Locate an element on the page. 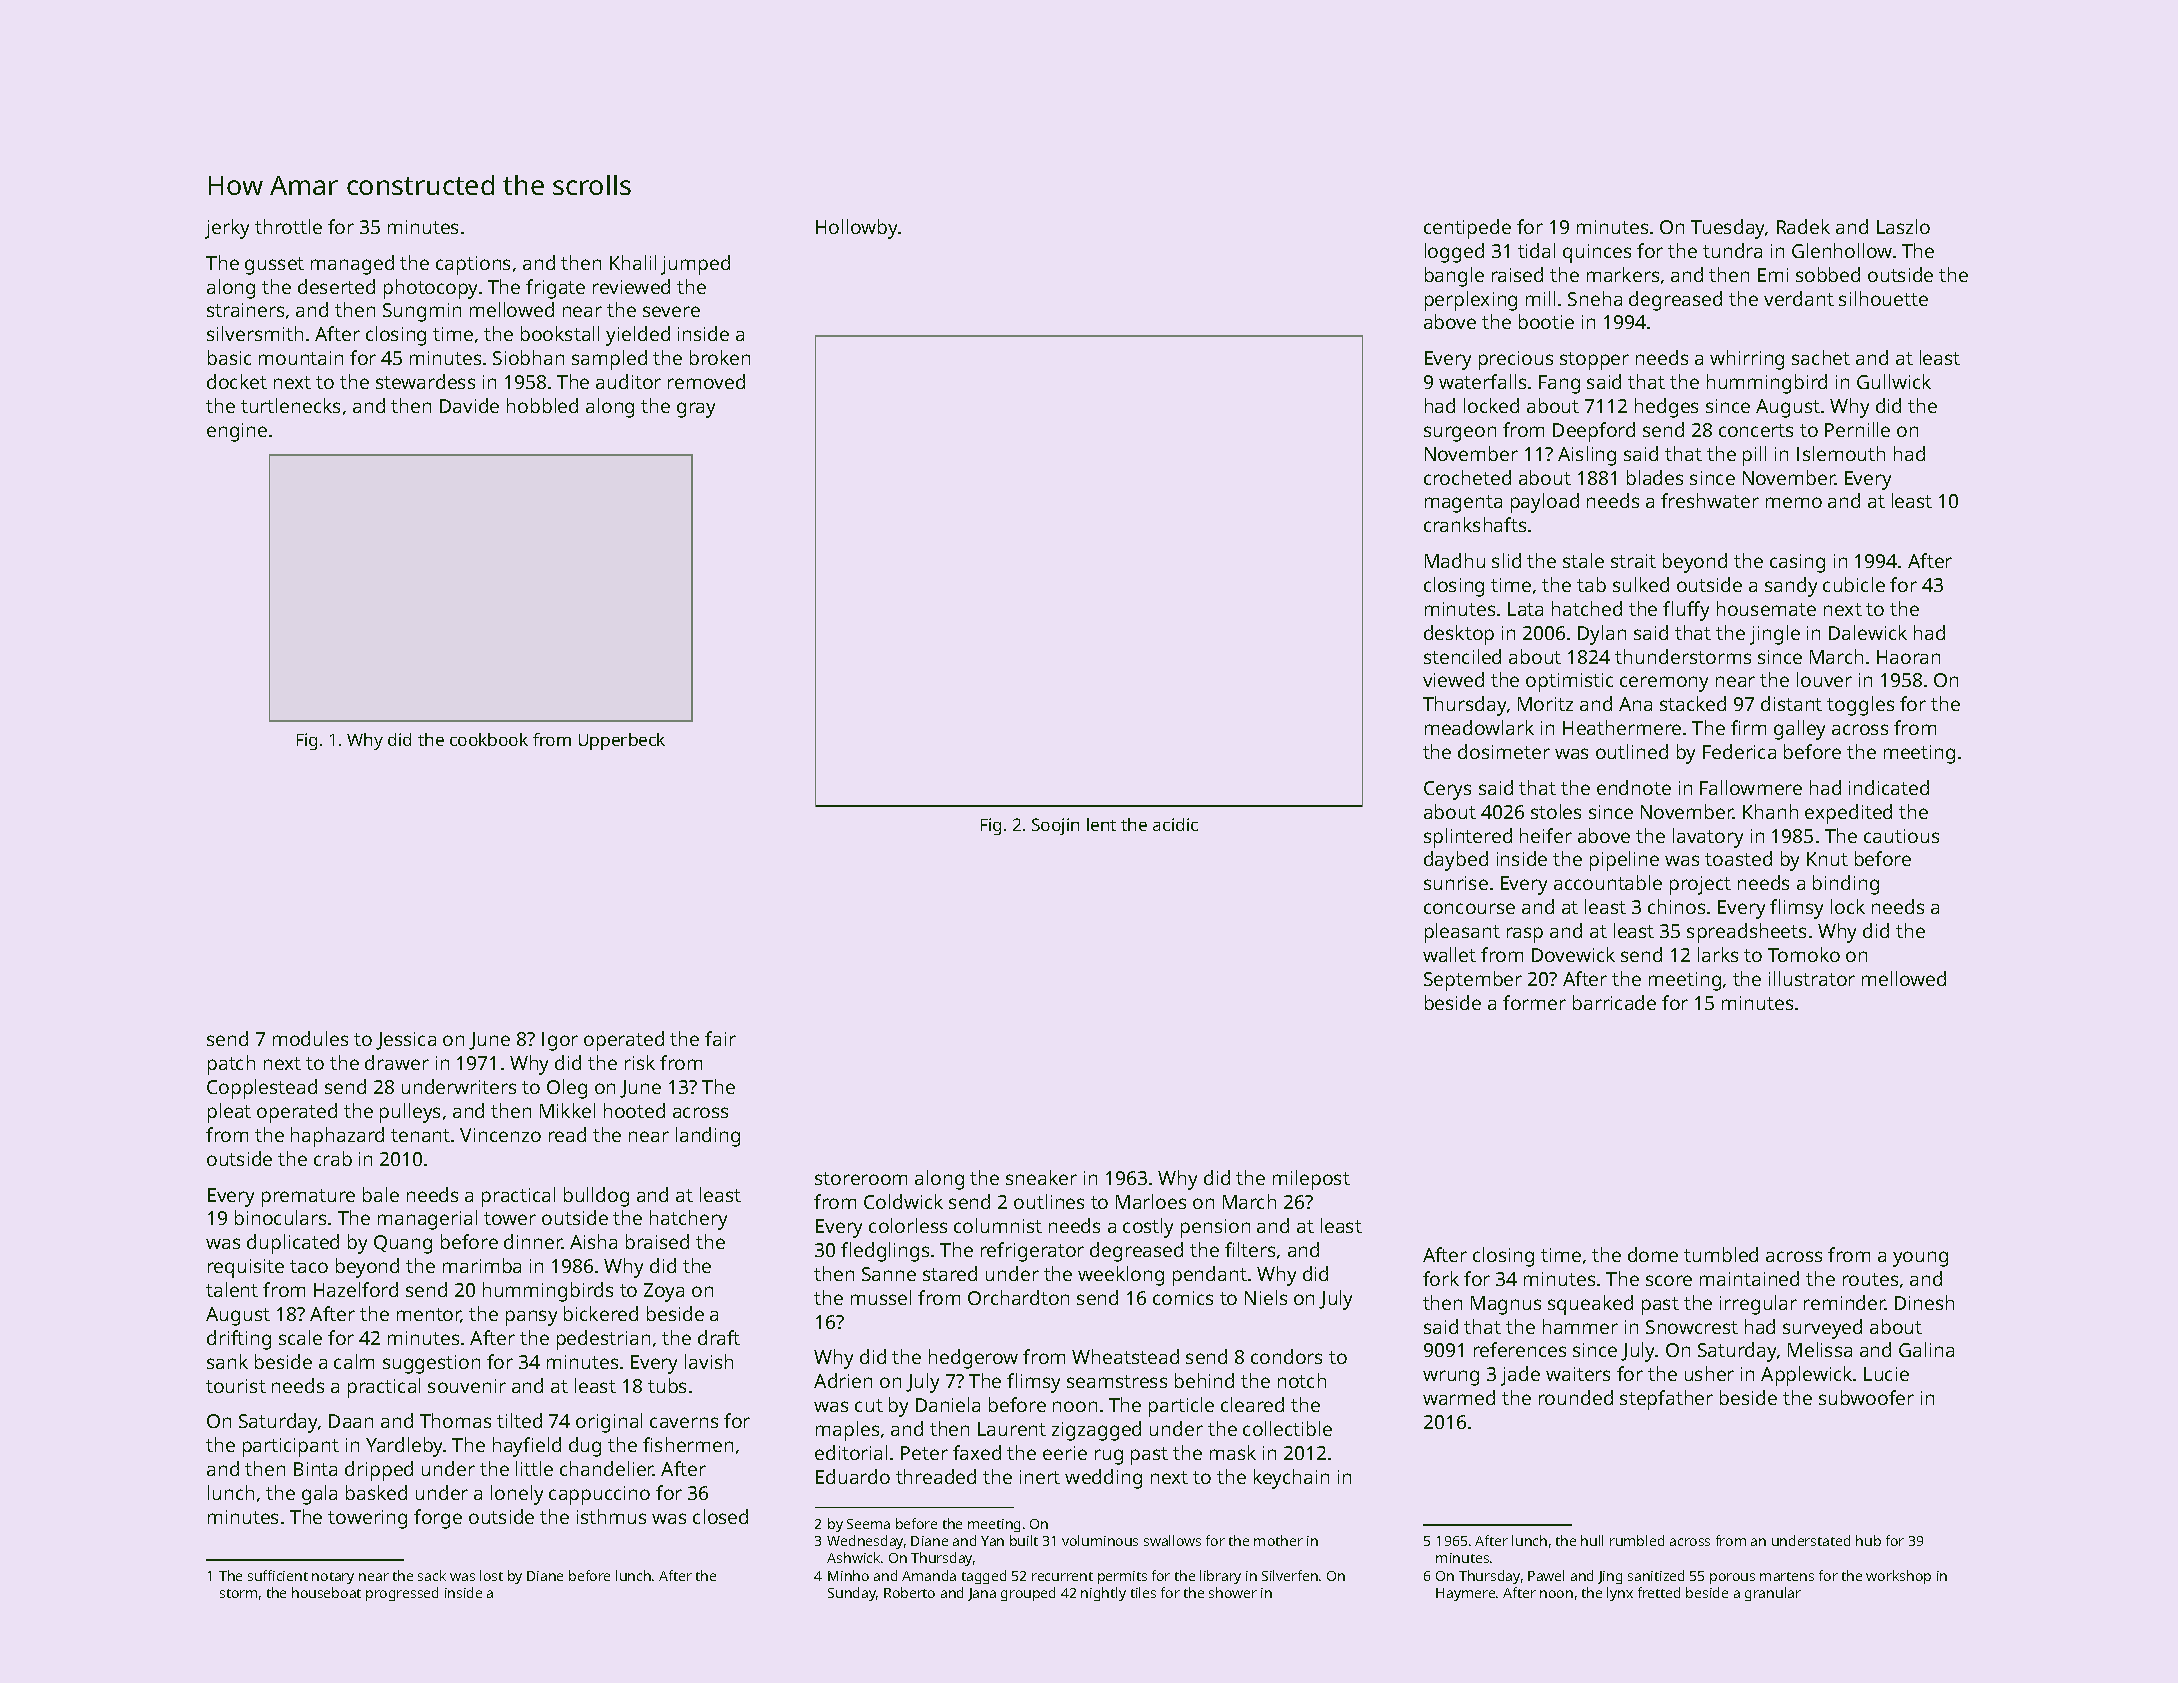  bulldog is located at coordinates (596, 1197).
